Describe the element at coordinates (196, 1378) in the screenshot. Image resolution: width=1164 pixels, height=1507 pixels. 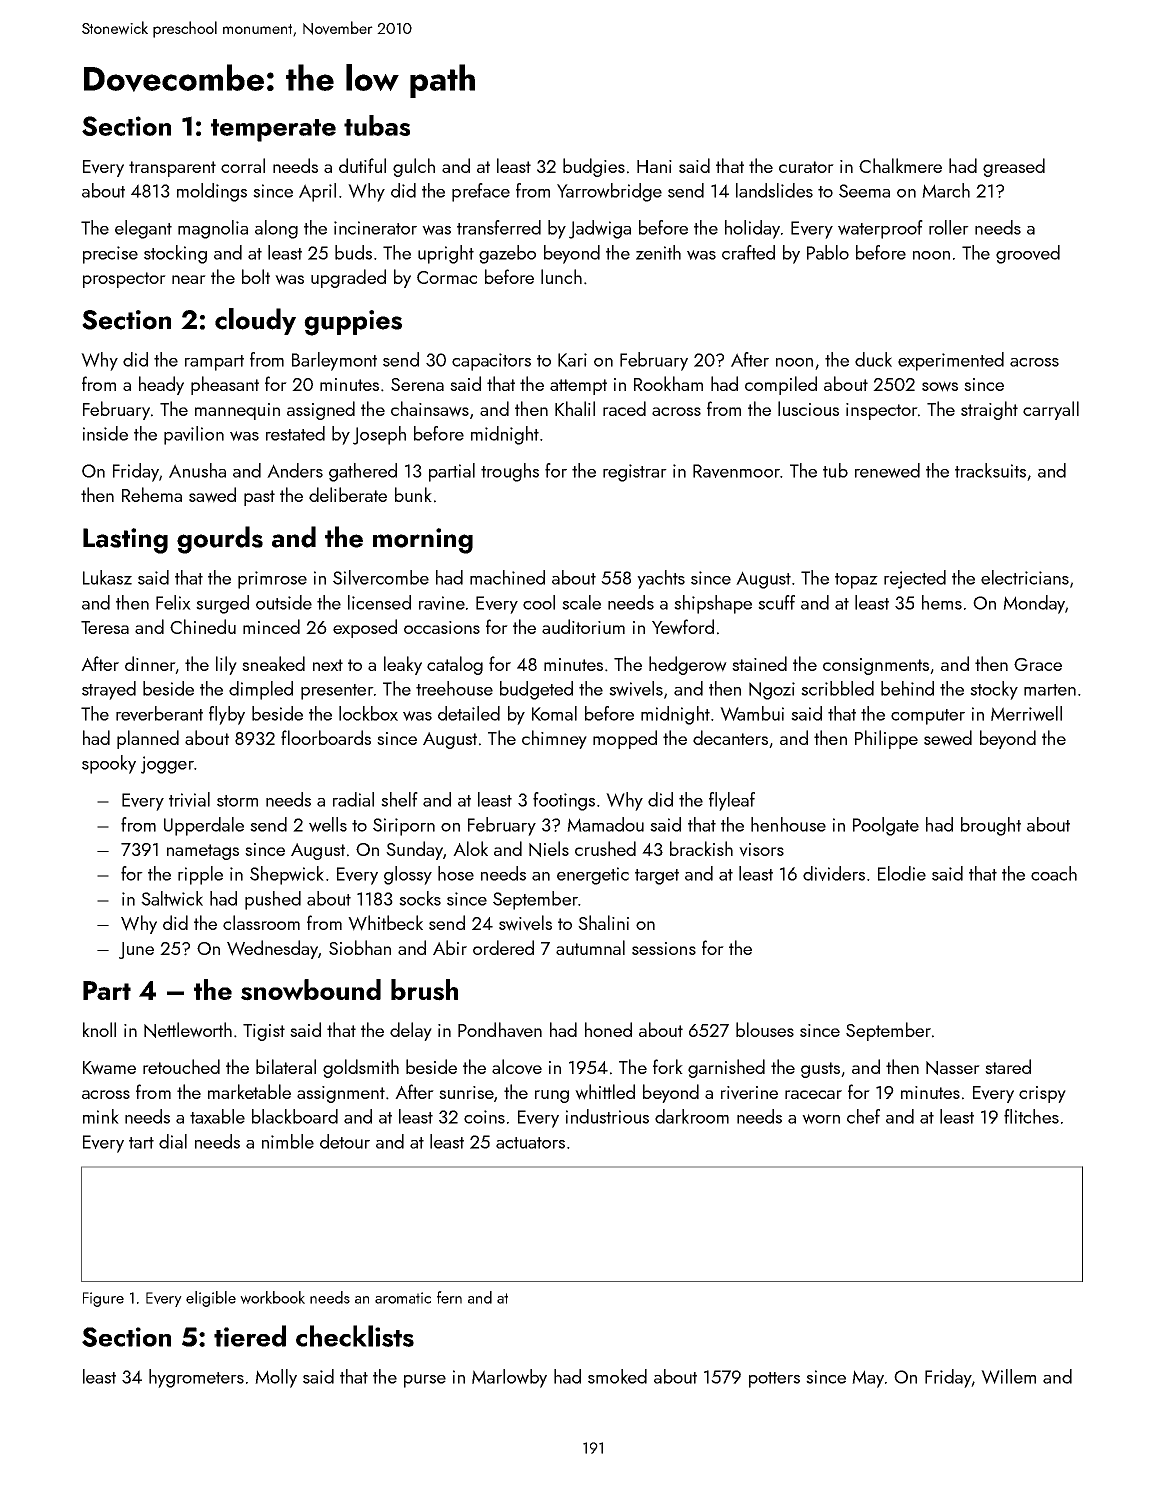
I see `hygrometers` at that location.
